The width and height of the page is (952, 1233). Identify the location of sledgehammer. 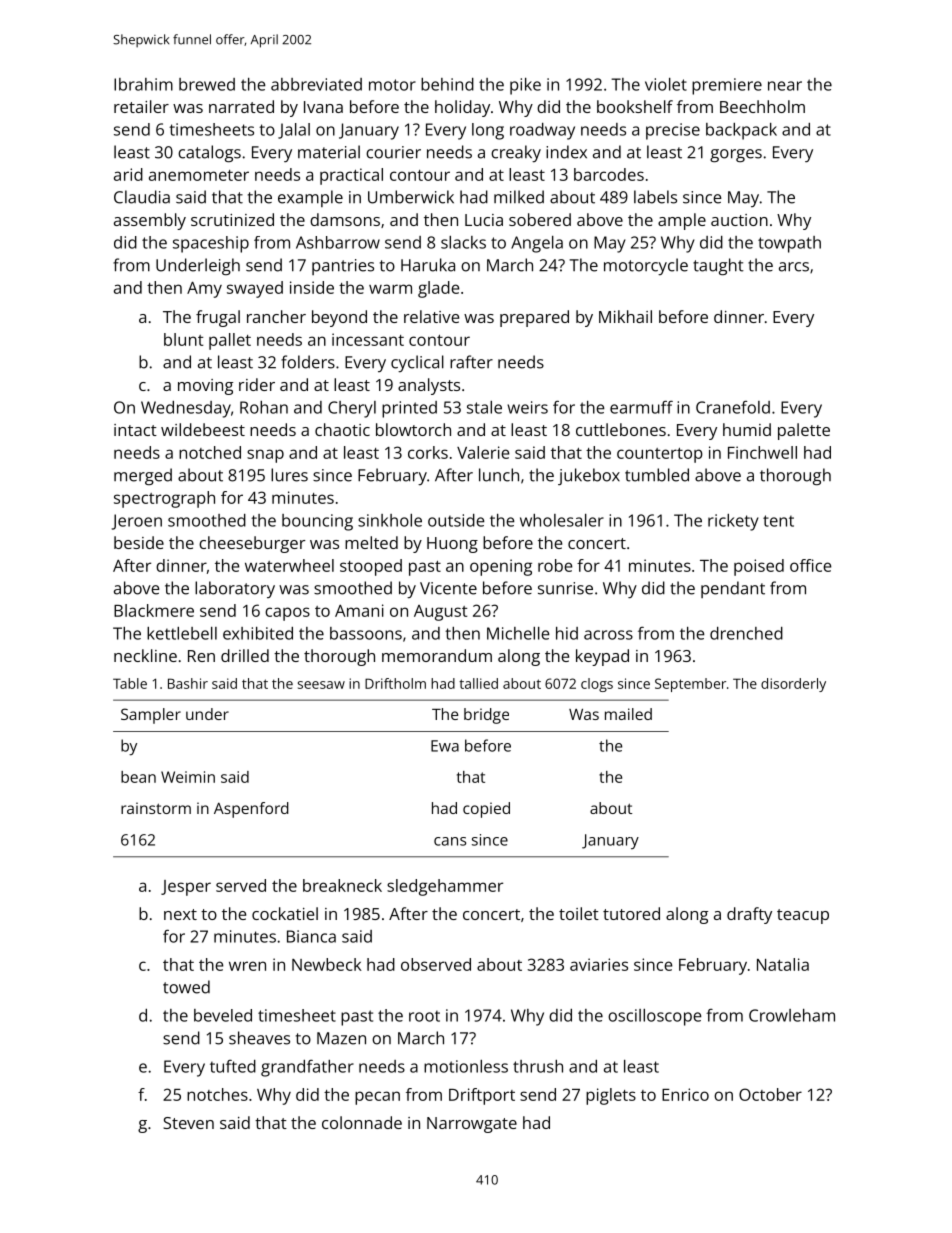
(445, 887).
